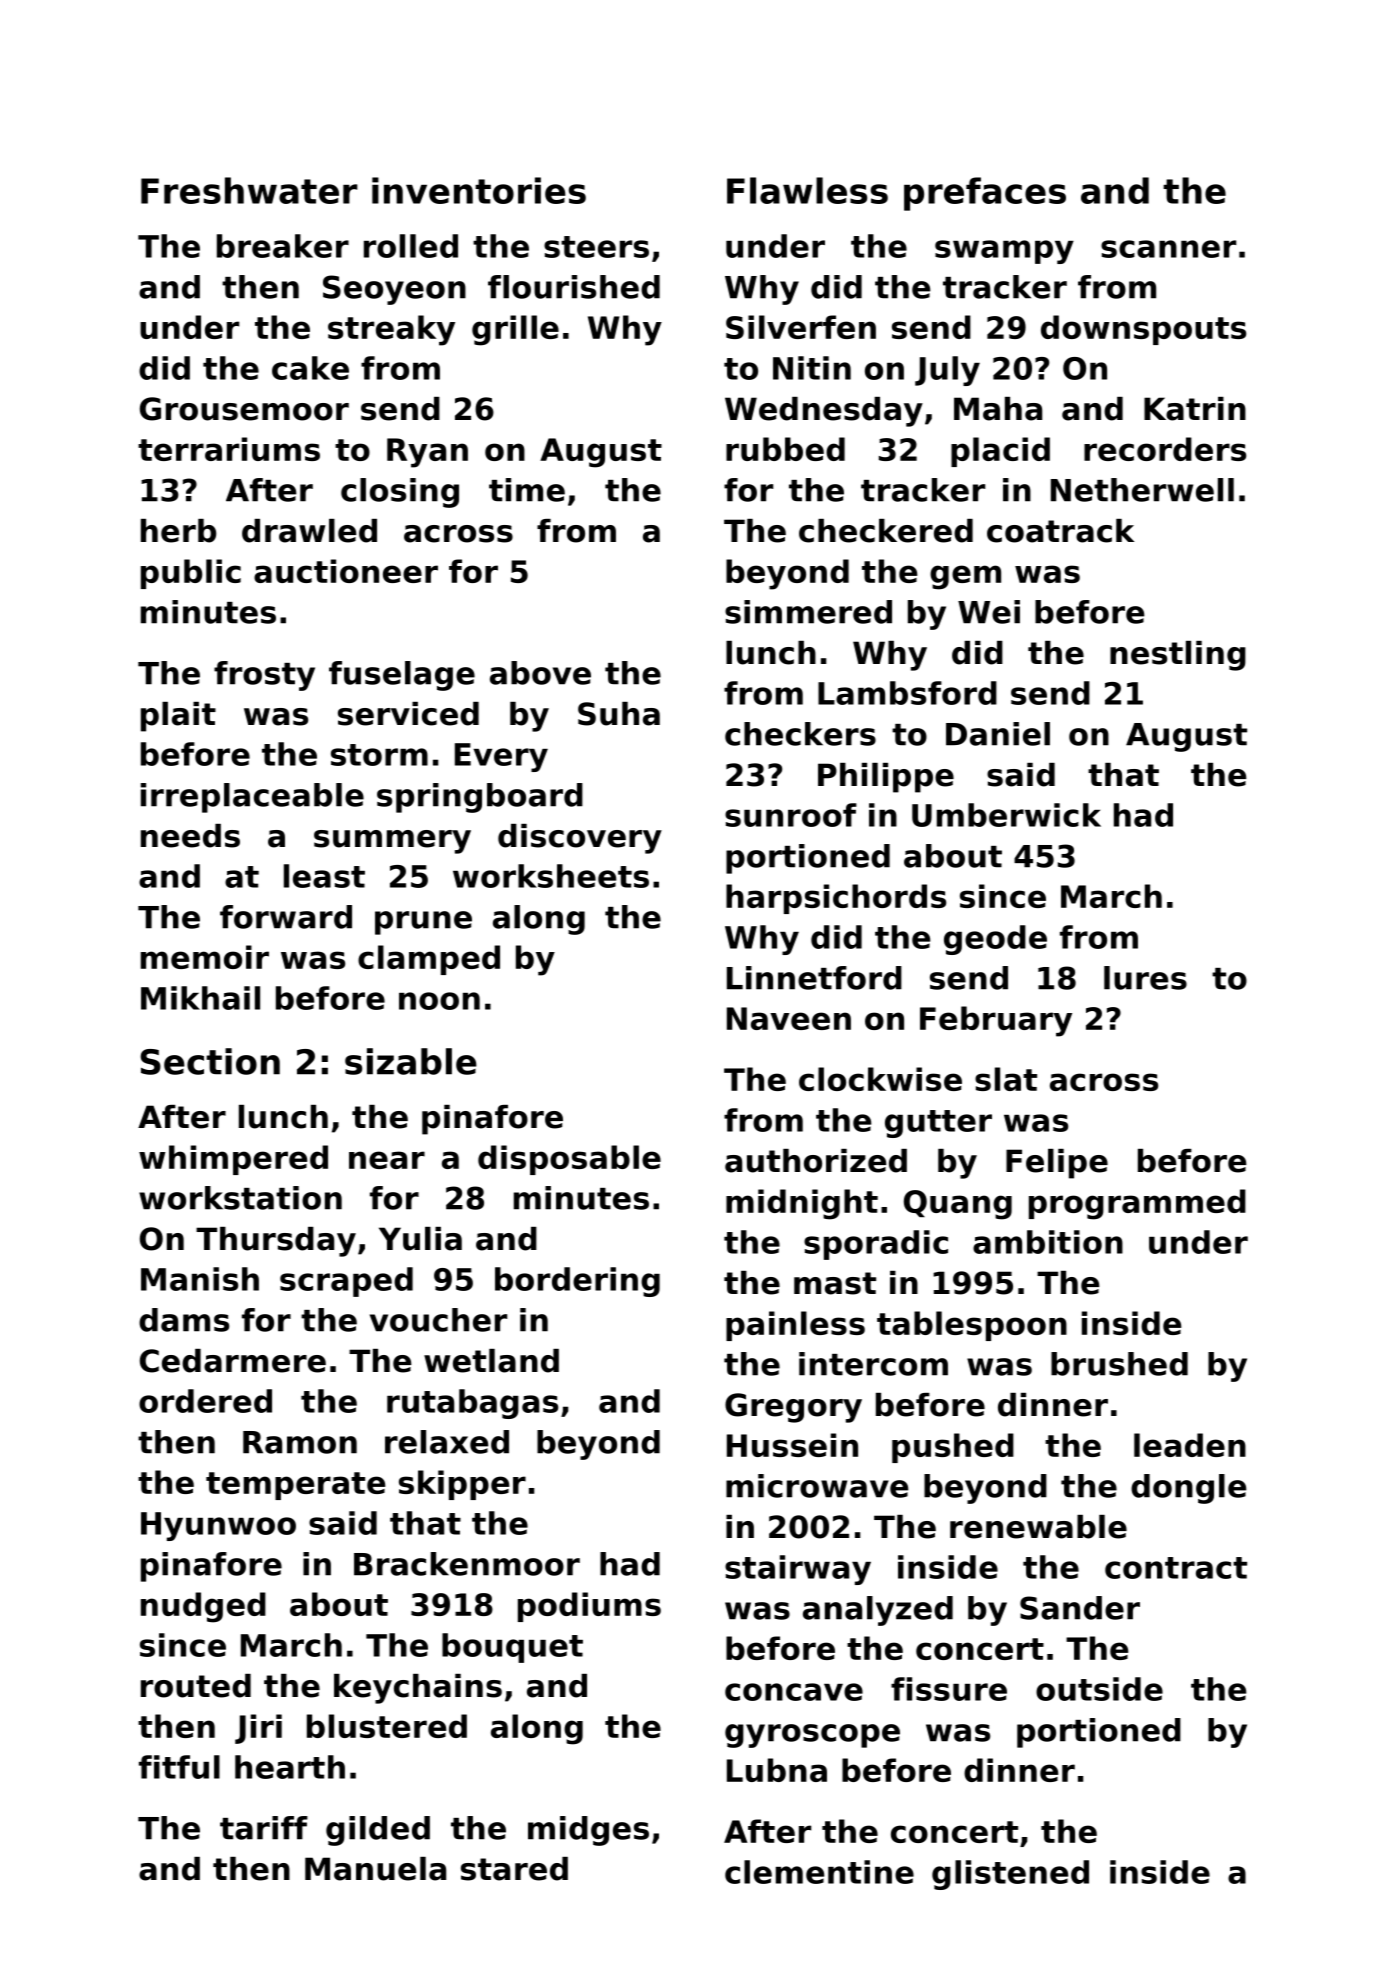  What do you see at coordinates (512, 1648) in the screenshot?
I see `bouquet` at bounding box center [512, 1648].
